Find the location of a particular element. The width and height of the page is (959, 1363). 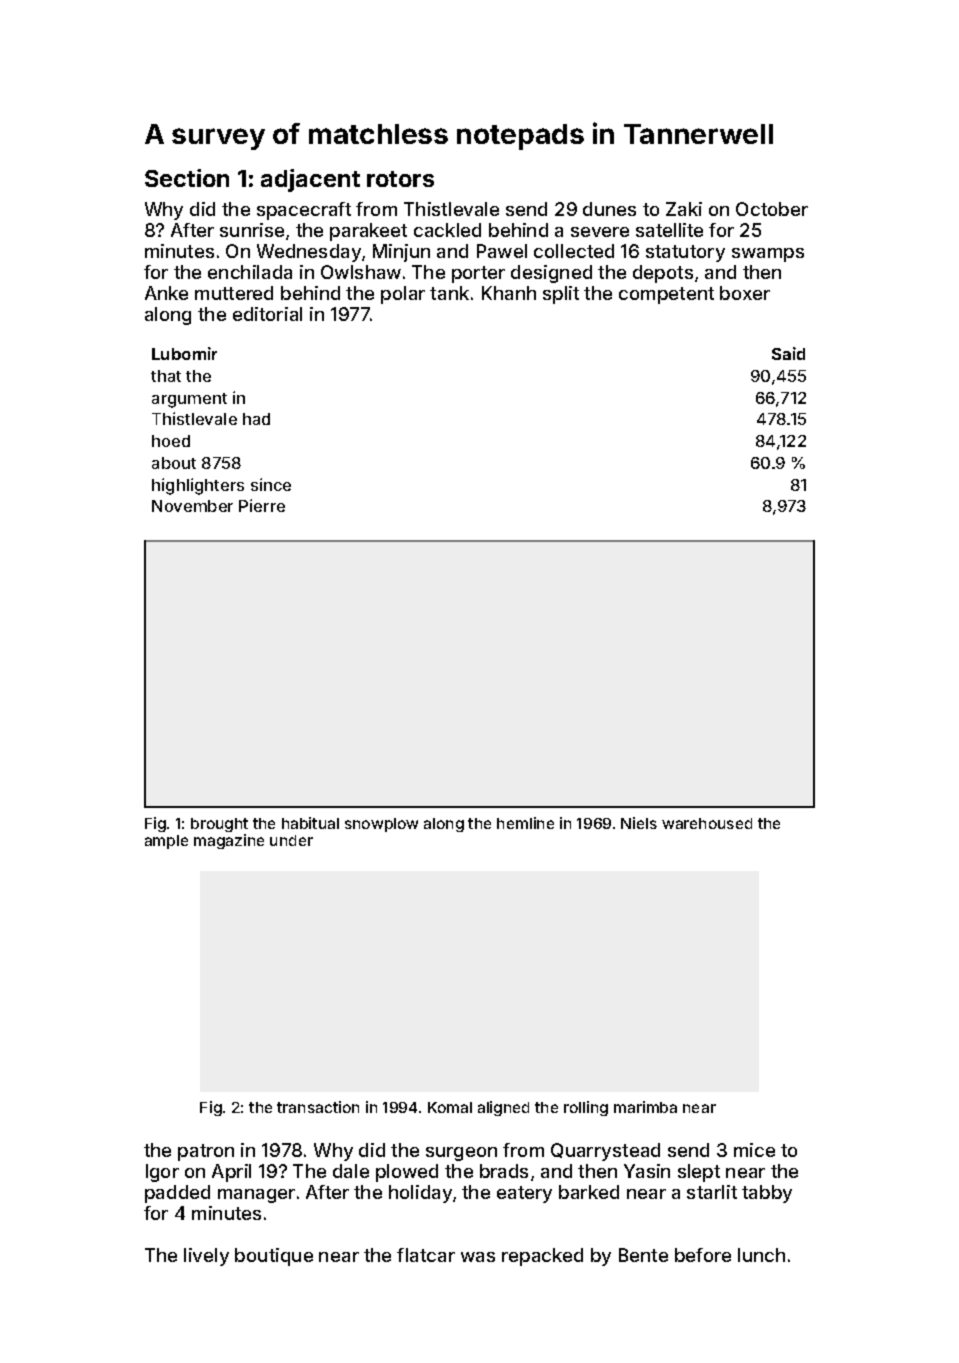

ample is located at coordinates (166, 842).
